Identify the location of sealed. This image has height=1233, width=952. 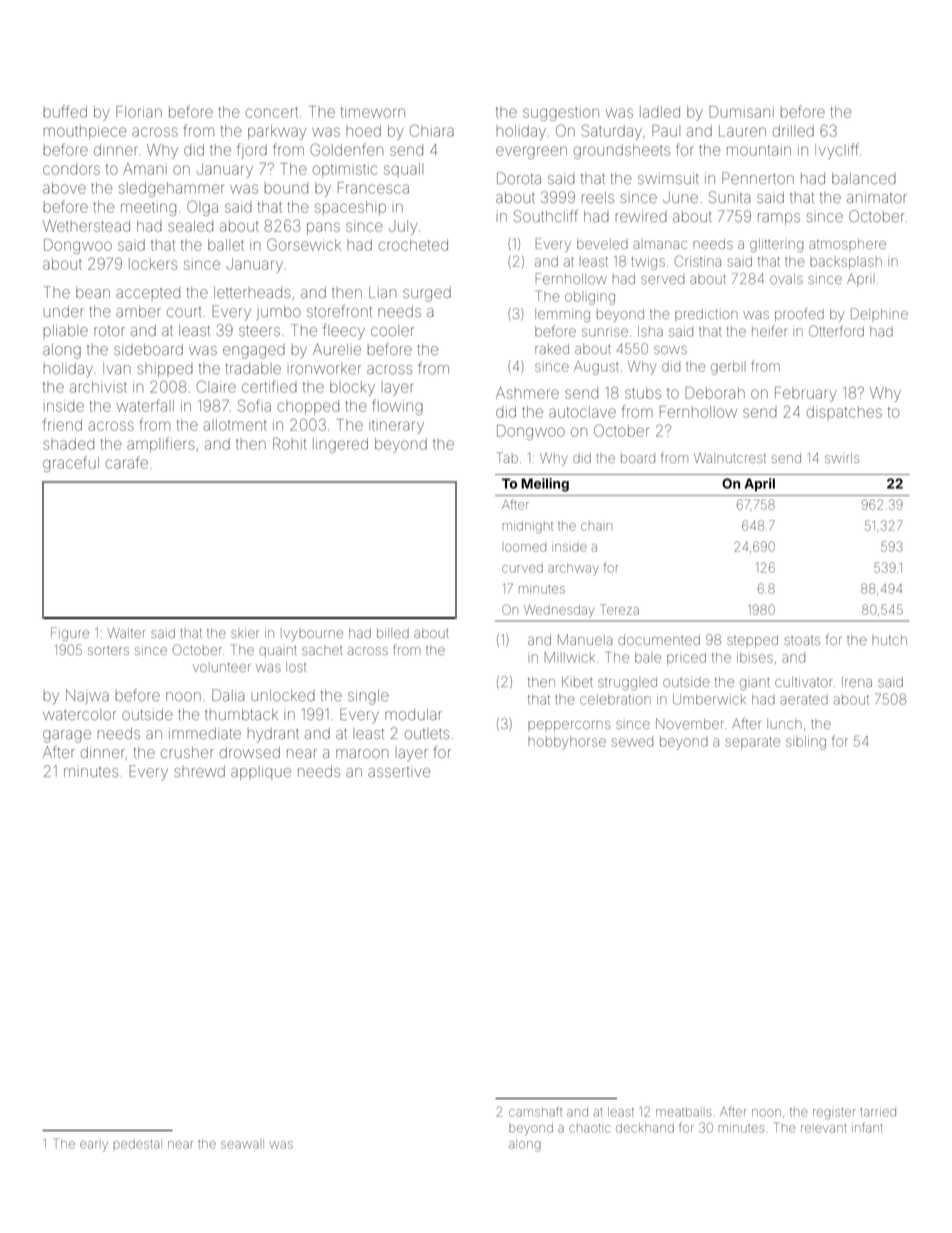
(190, 226).
